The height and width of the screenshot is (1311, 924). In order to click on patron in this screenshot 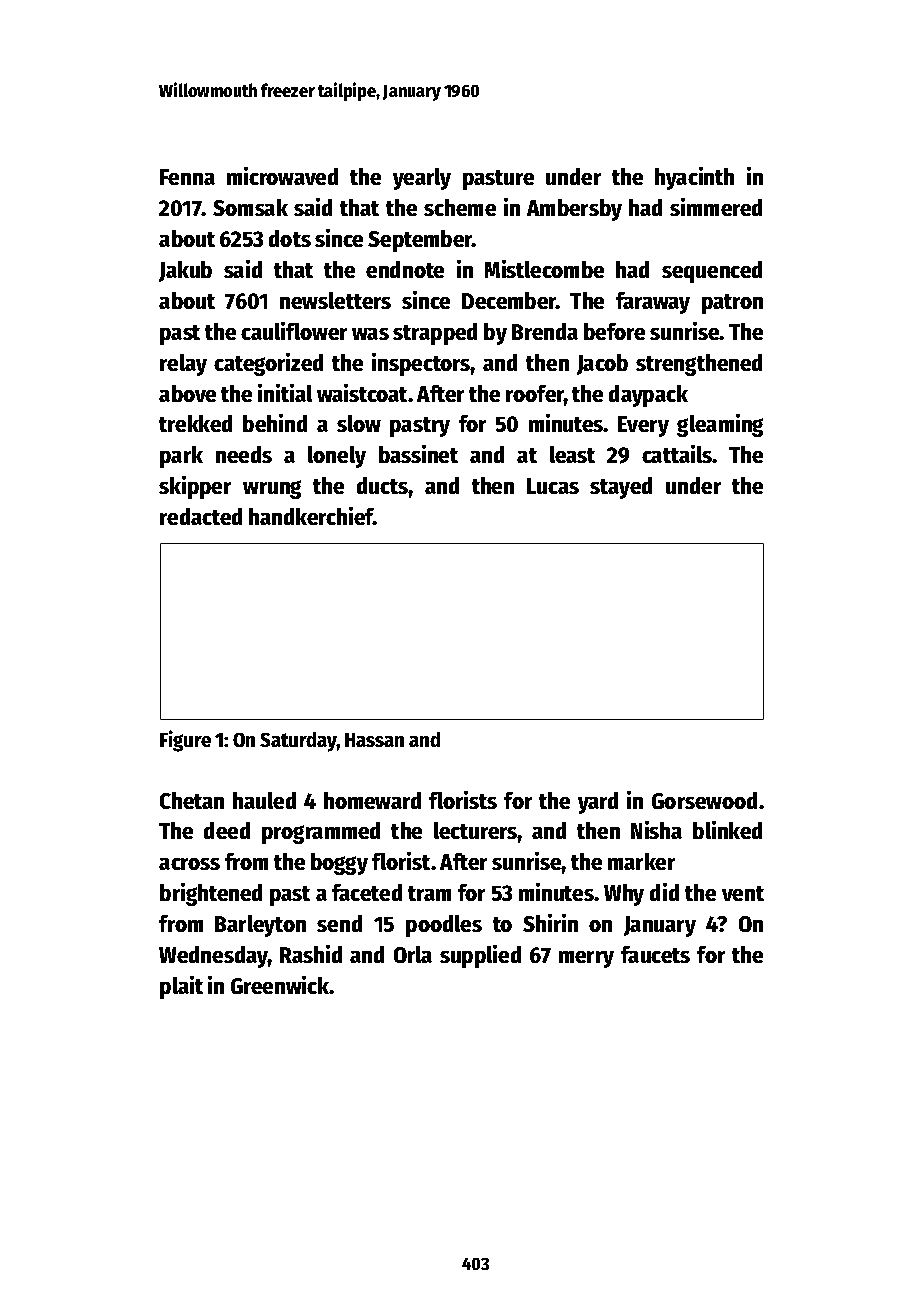, I will do `click(732, 304)`.
